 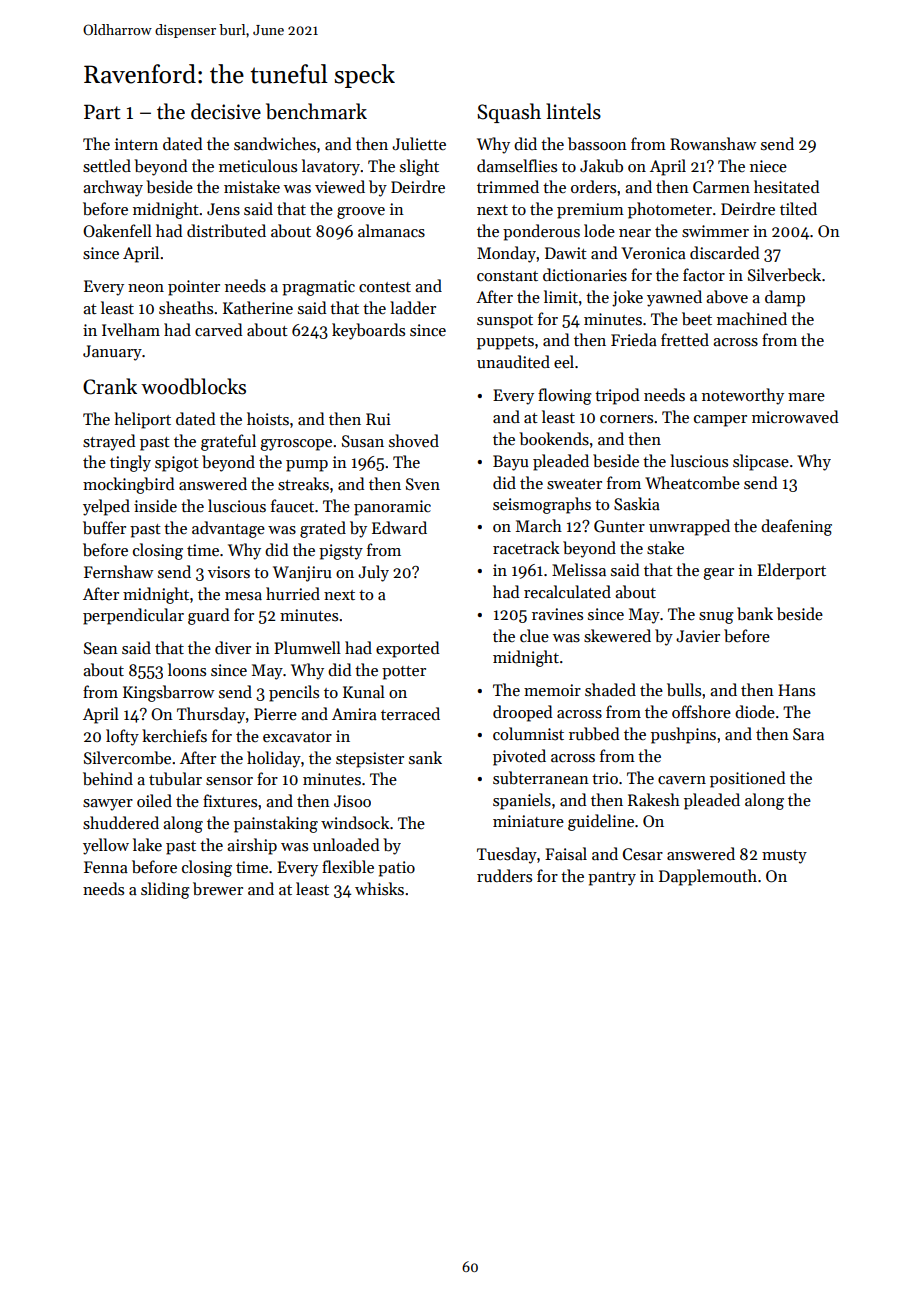 What do you see at coordinates (539, 525) in the document?
I see `March` at bounding box center [539, 525].
